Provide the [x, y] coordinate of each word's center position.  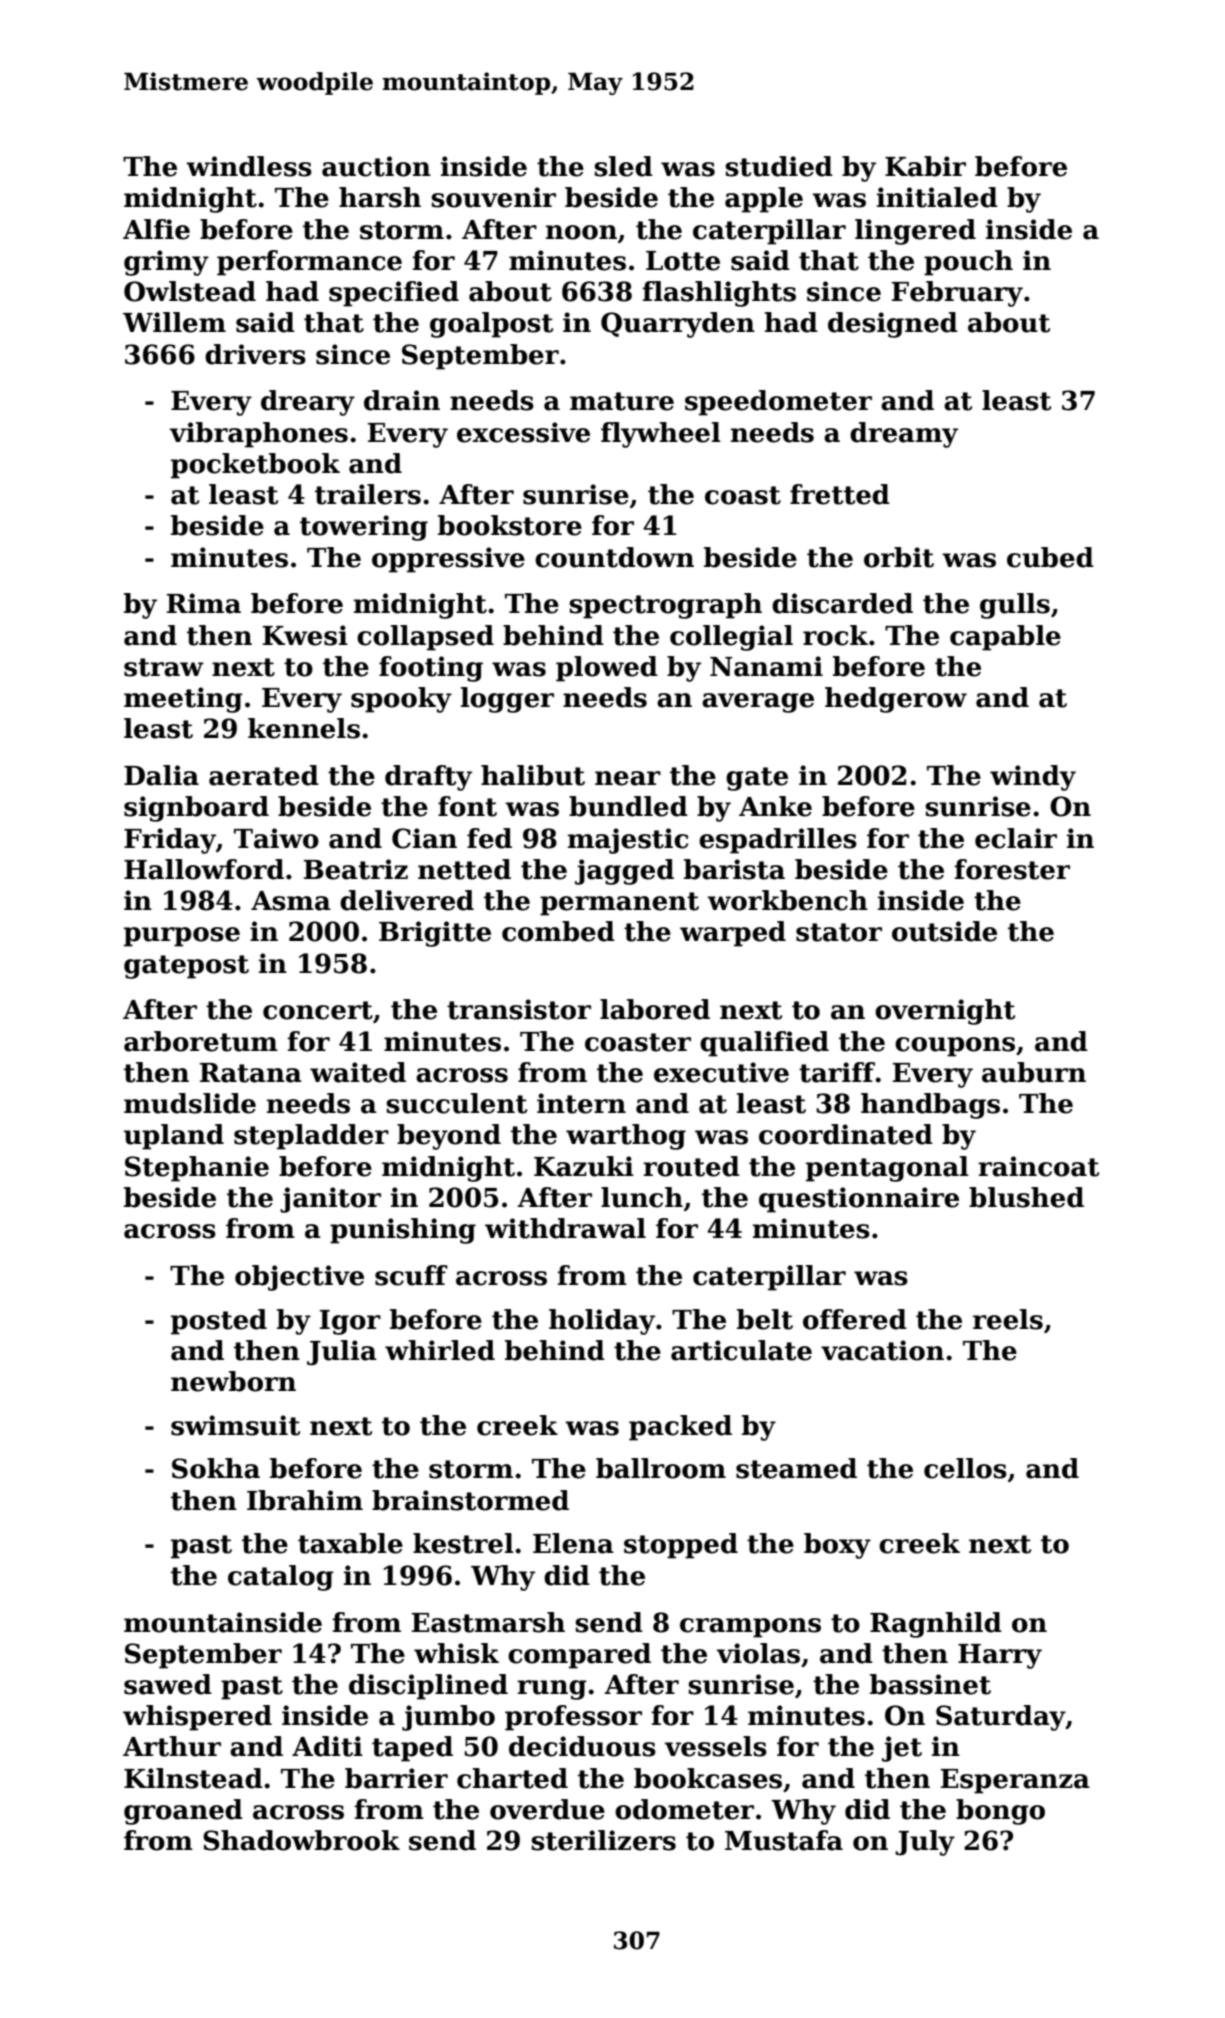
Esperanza [1015, 1781]
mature [622, 401]
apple [764, 200]
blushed [1026, 1197]
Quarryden [678, 325]
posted [219, 1322]
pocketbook [255, 466]
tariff [837, 1072]
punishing [403, 1231]
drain [402, 400]
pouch [968, 263]
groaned [183, 1812]
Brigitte [435, 934]
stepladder [311, 1137]
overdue [547, 1809]
